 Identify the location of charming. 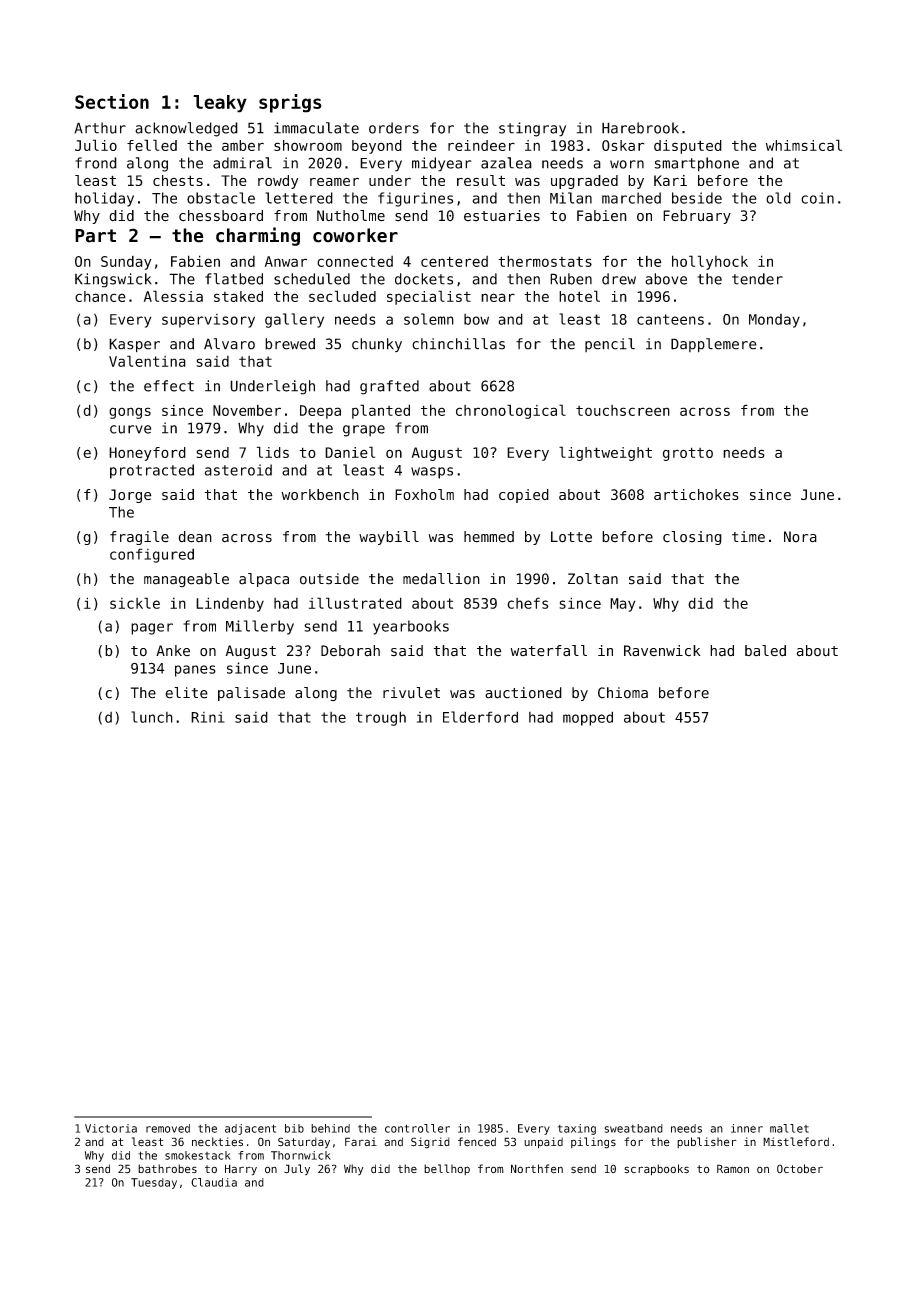
(258, 236).
